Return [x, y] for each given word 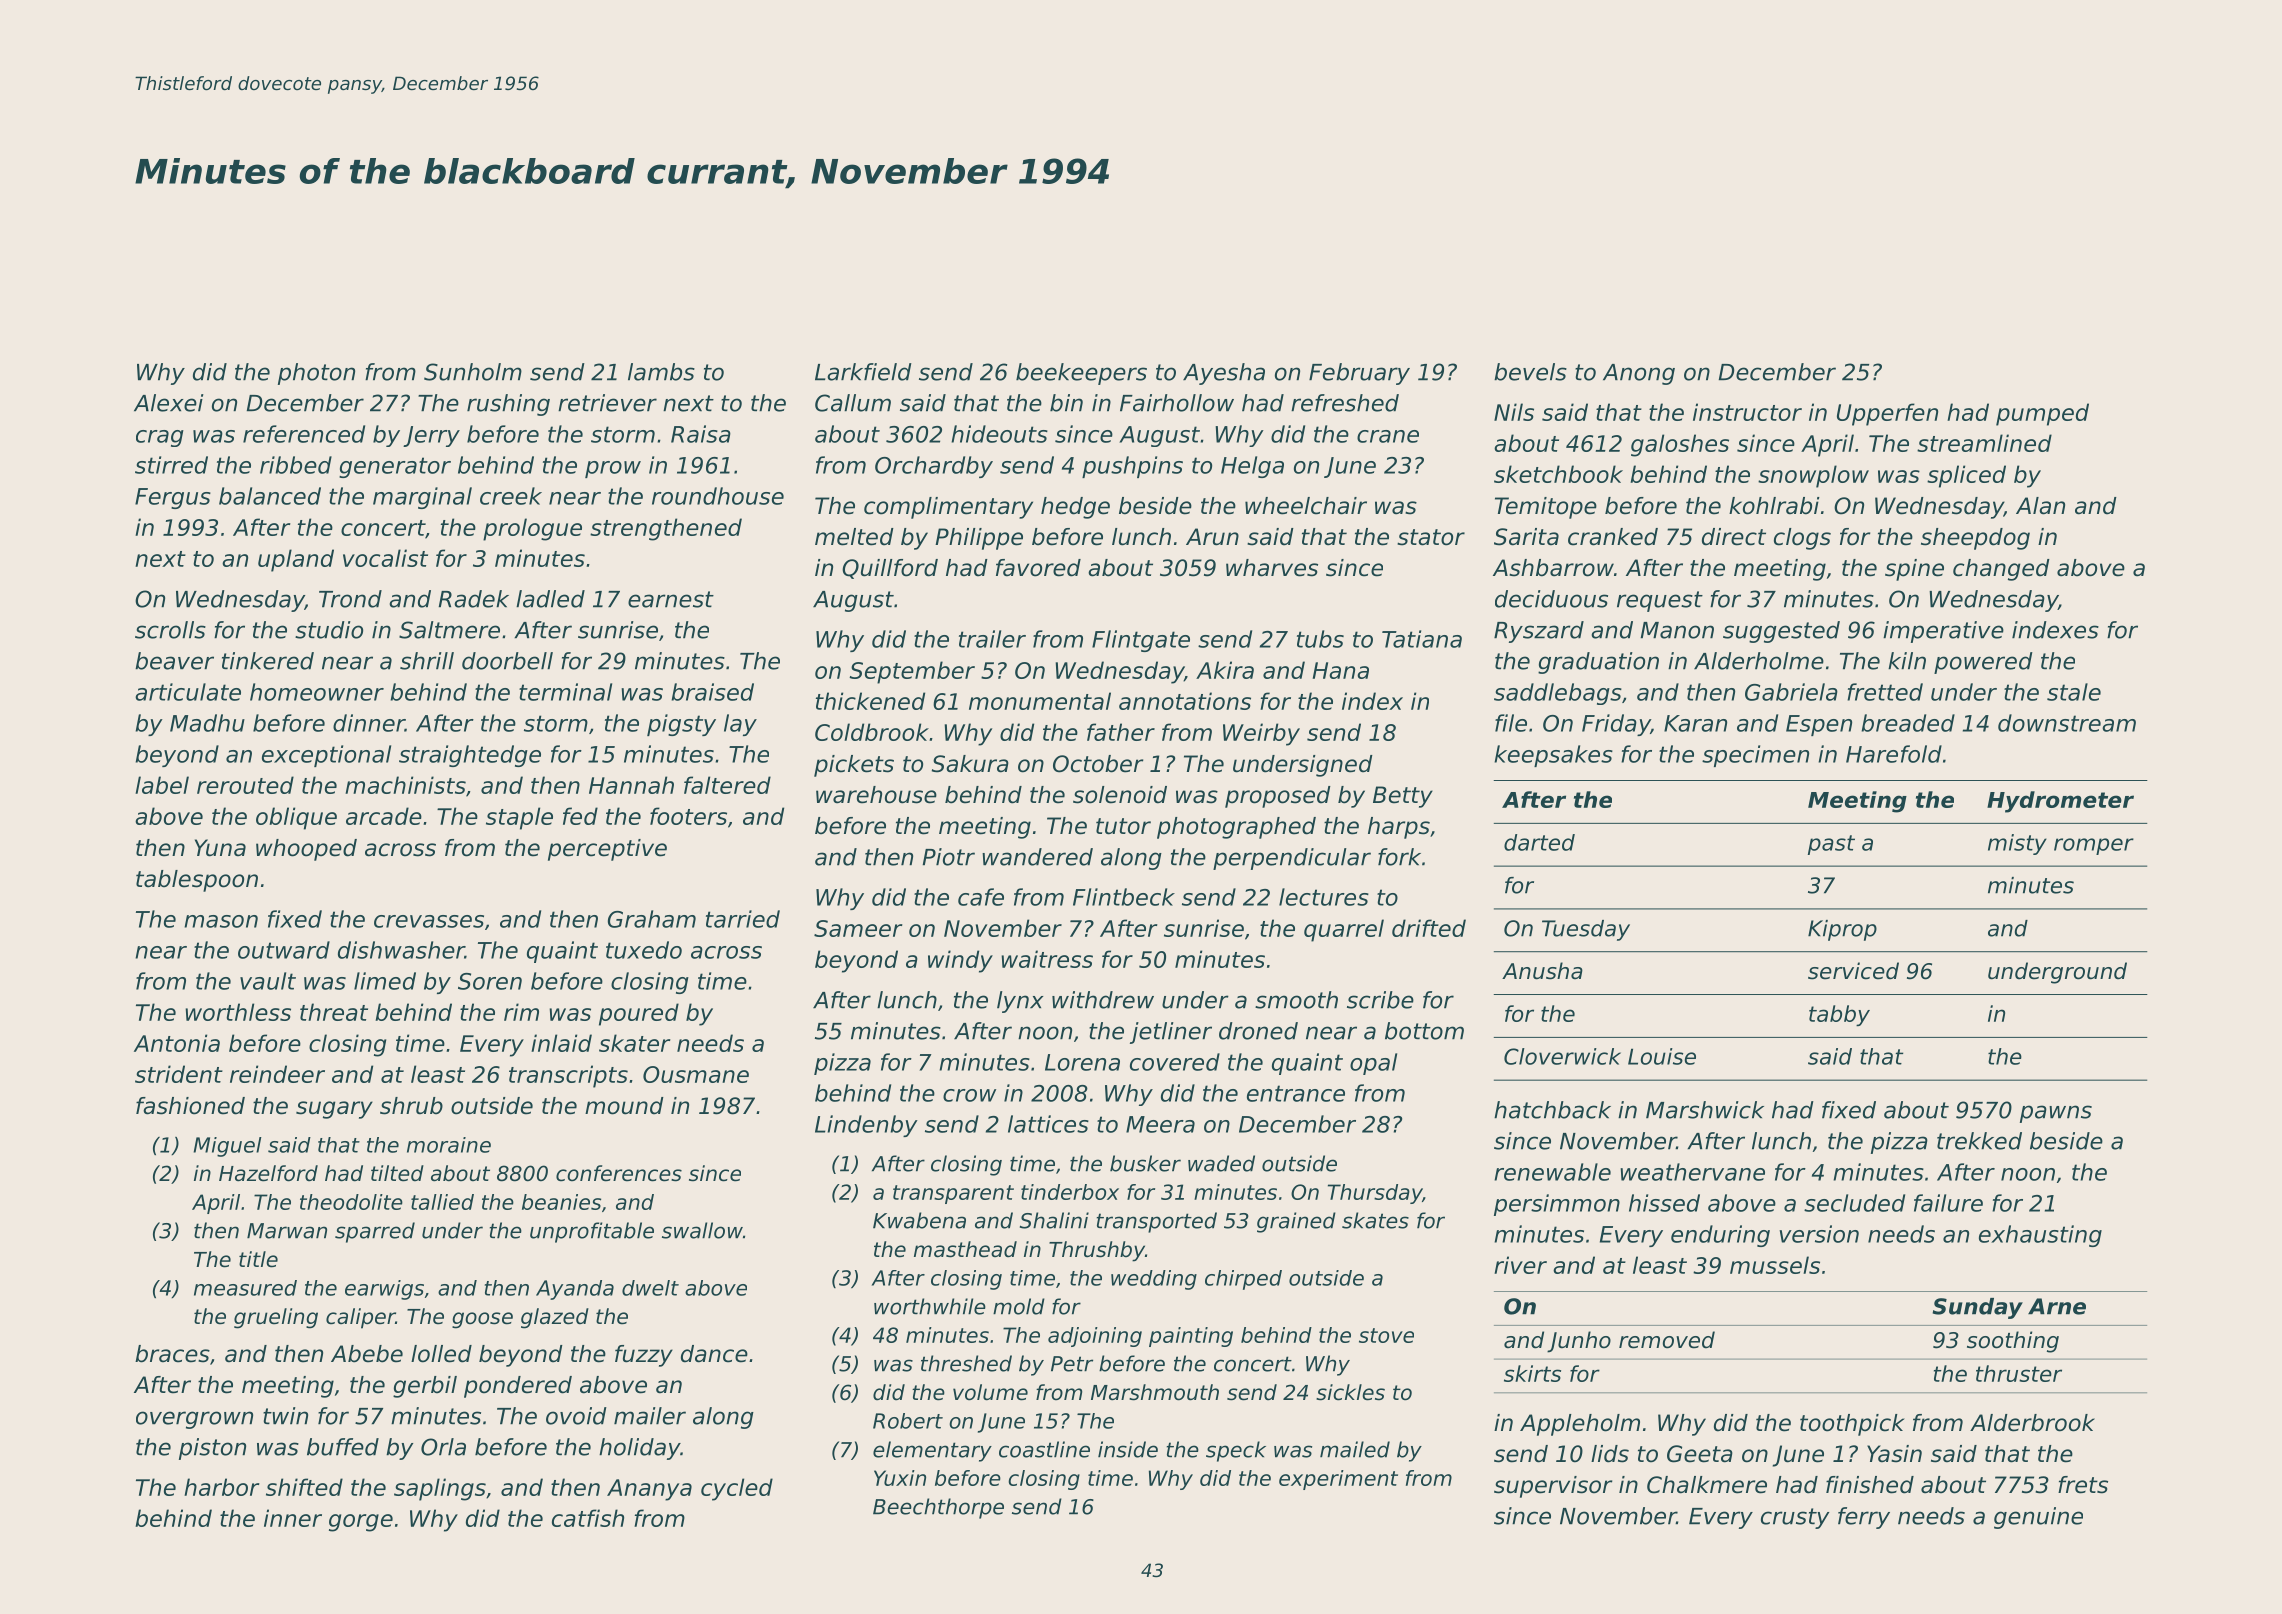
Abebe [367, 1354]
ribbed [296, 465]
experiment [1338, 1480]
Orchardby [934, 467]
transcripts [568, 1076]
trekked [1979, 1141]
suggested [1781, 632]
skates [1375, 1220]
